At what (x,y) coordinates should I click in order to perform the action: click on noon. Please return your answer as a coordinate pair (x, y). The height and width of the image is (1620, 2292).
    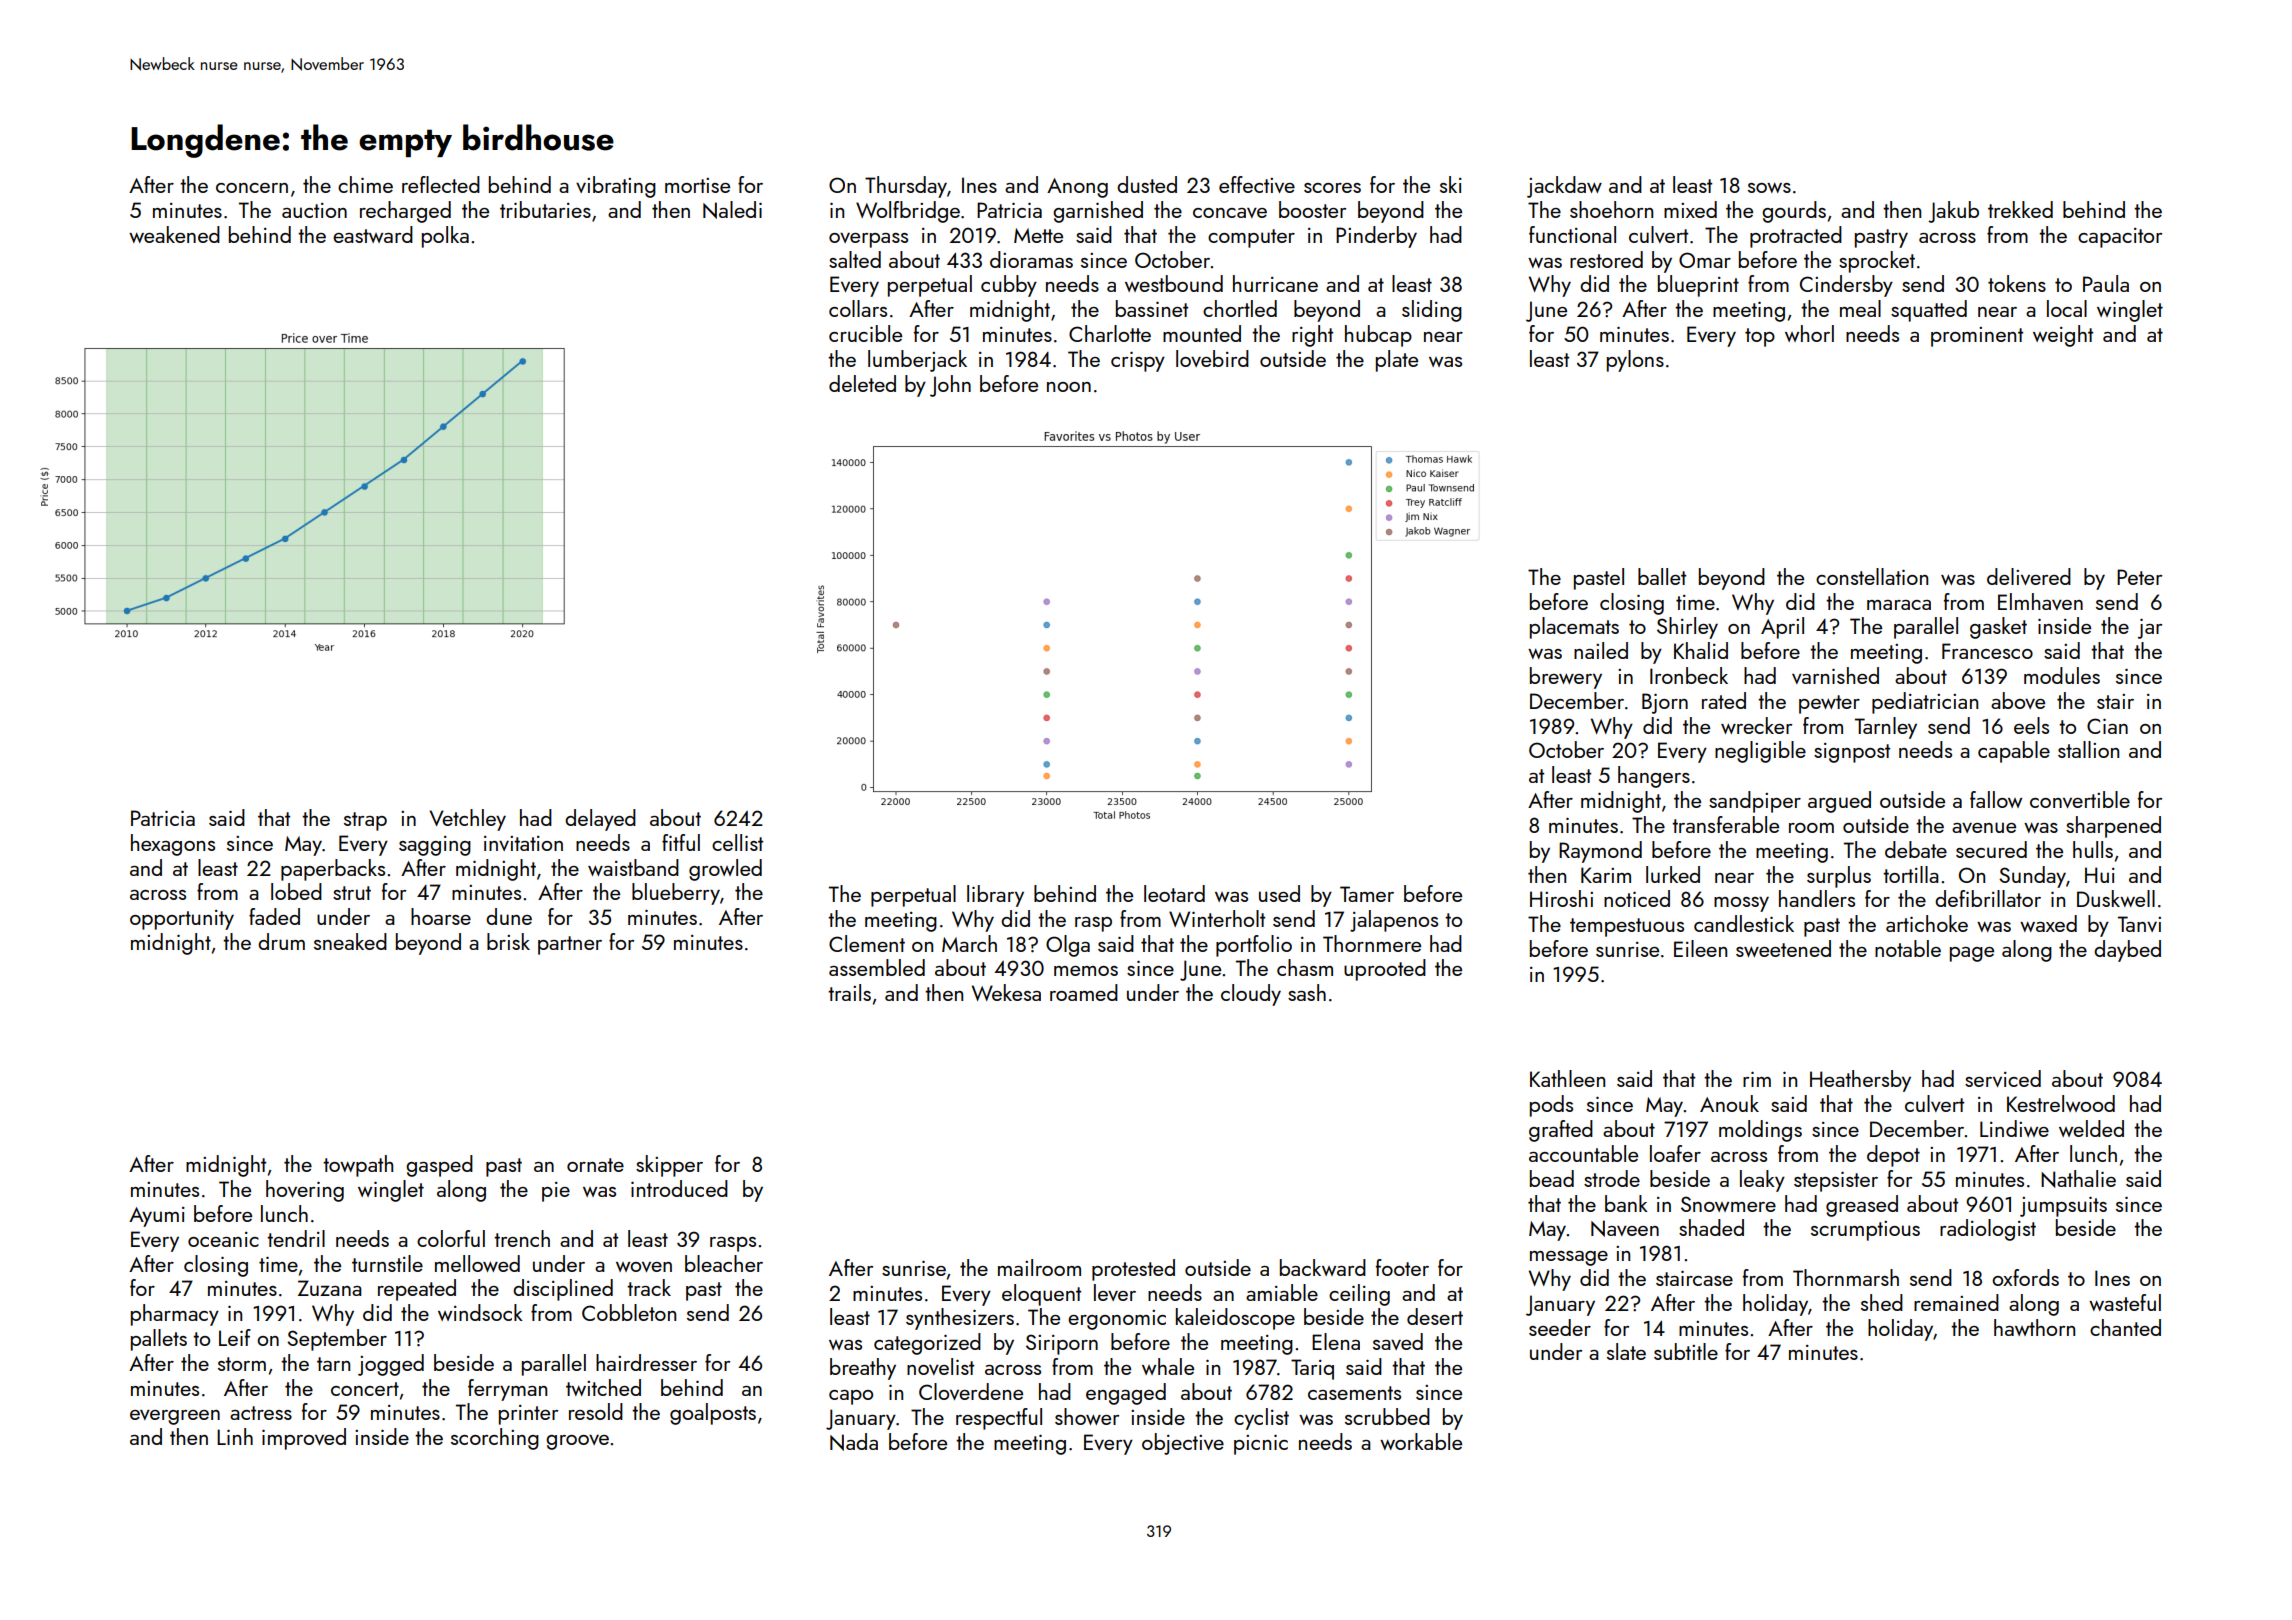
    Looking at the image, I should click on (1069, 387).
